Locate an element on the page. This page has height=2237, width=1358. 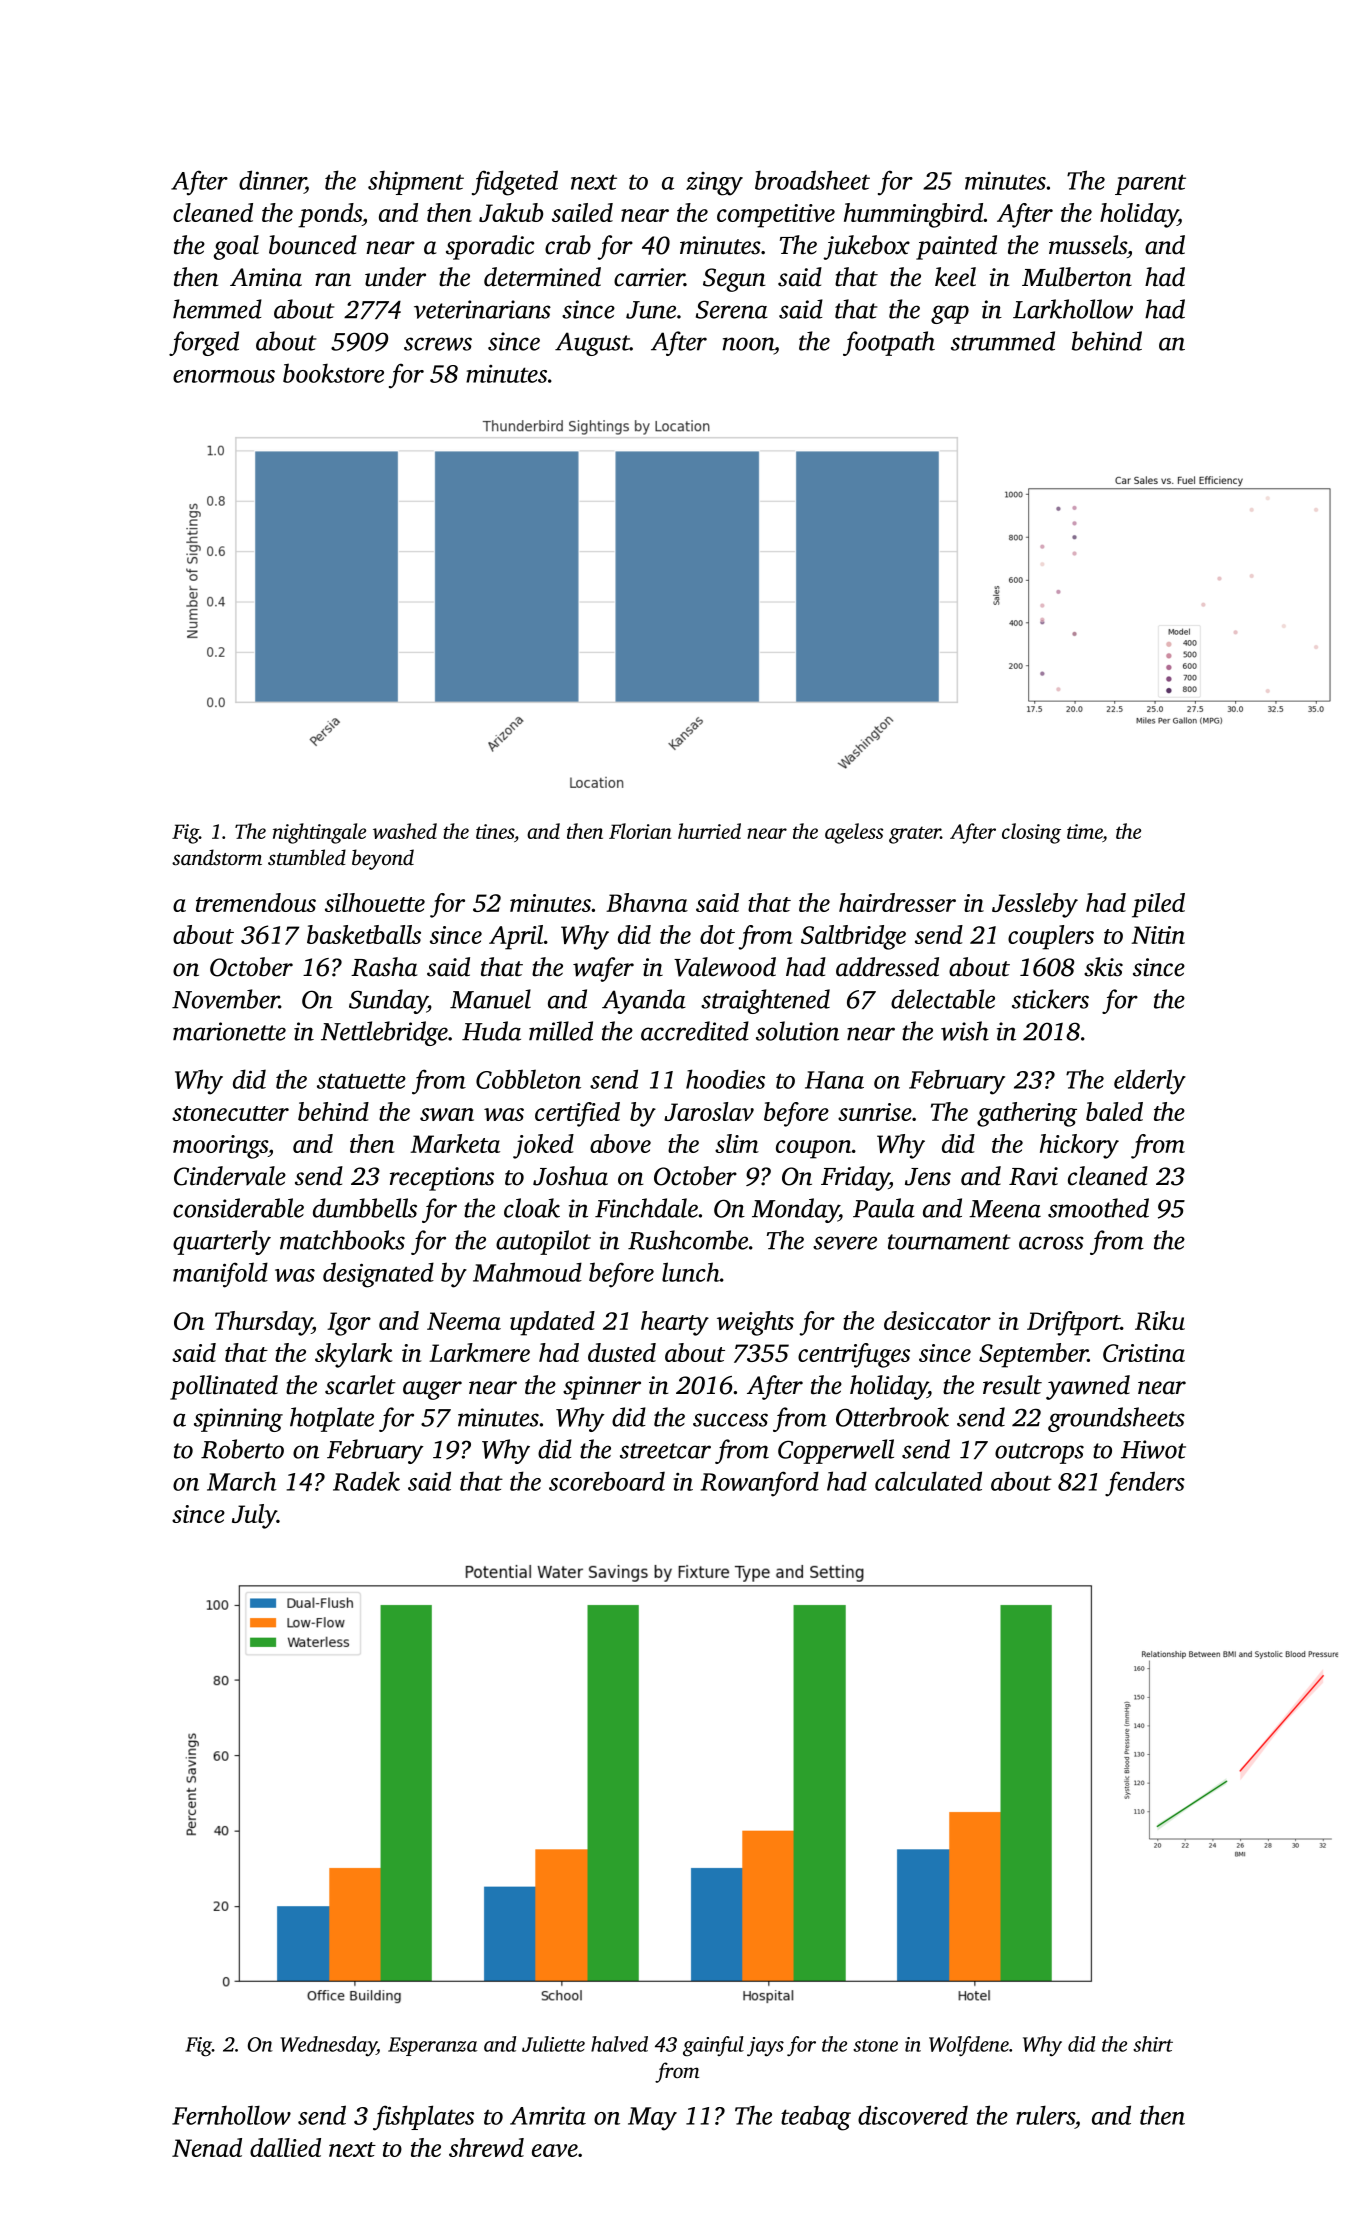
outcrops is located at coordinates (1039, 1453).
